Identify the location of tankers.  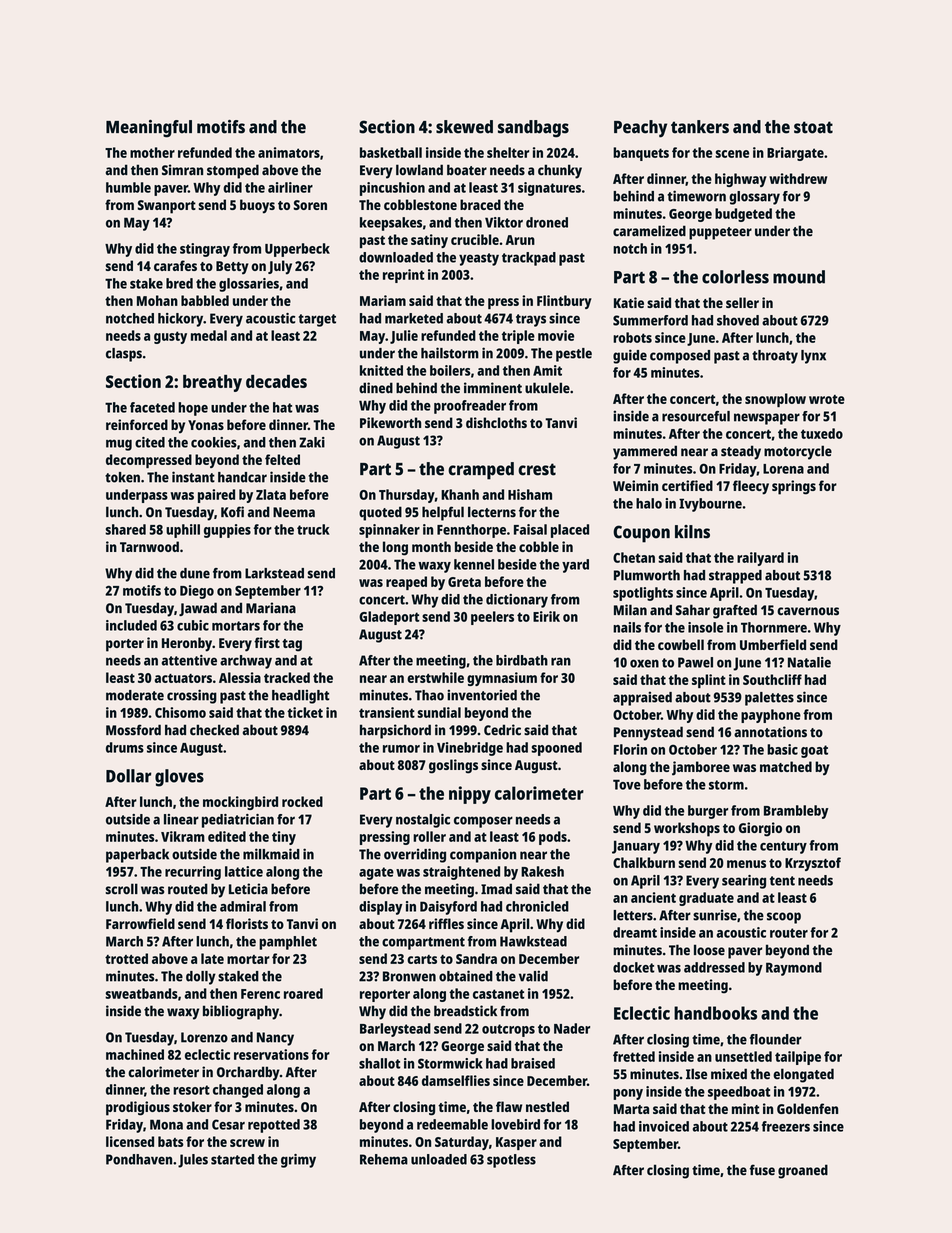
(700, 127).
